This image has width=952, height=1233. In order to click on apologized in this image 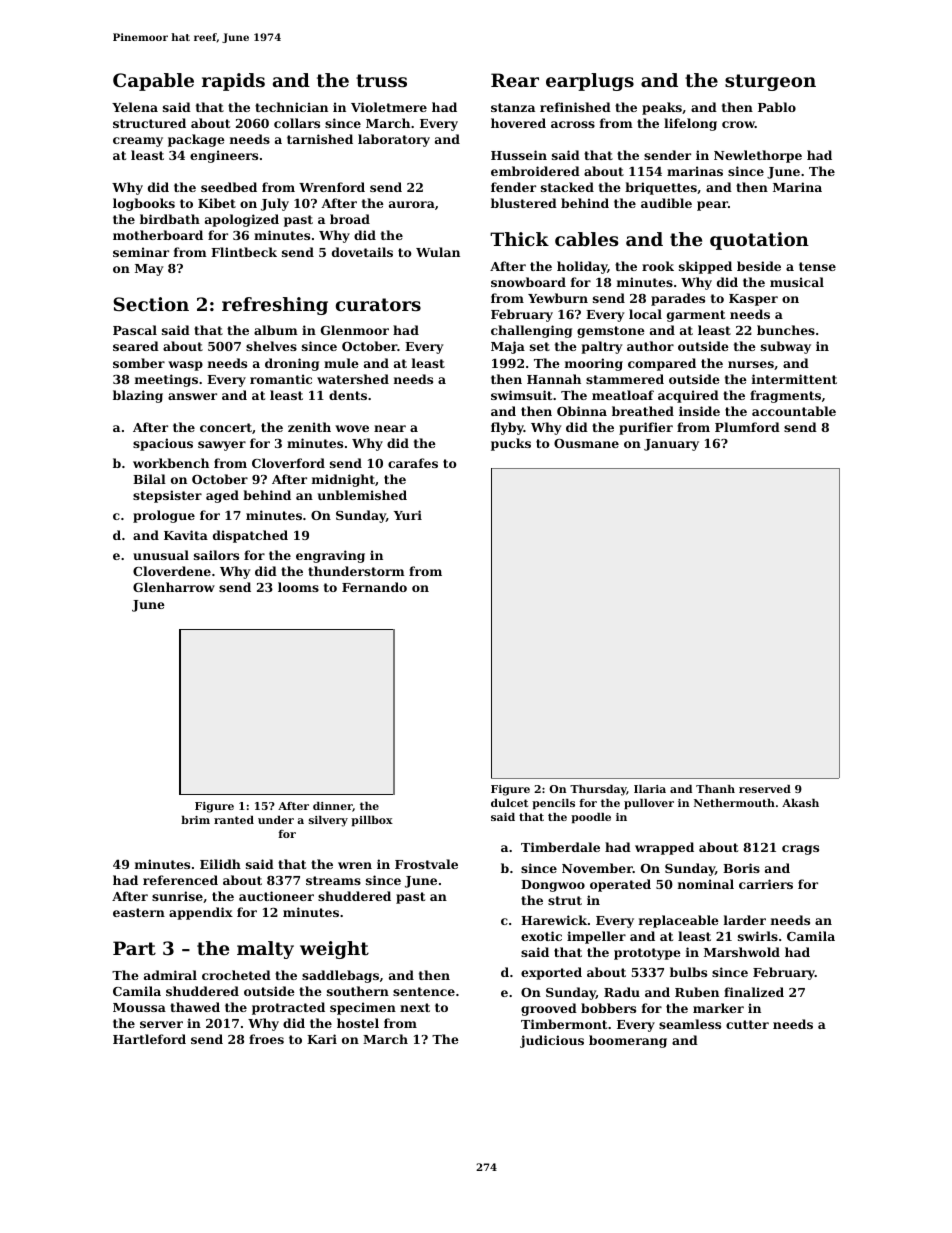, I will do `click(242, 220)`.
